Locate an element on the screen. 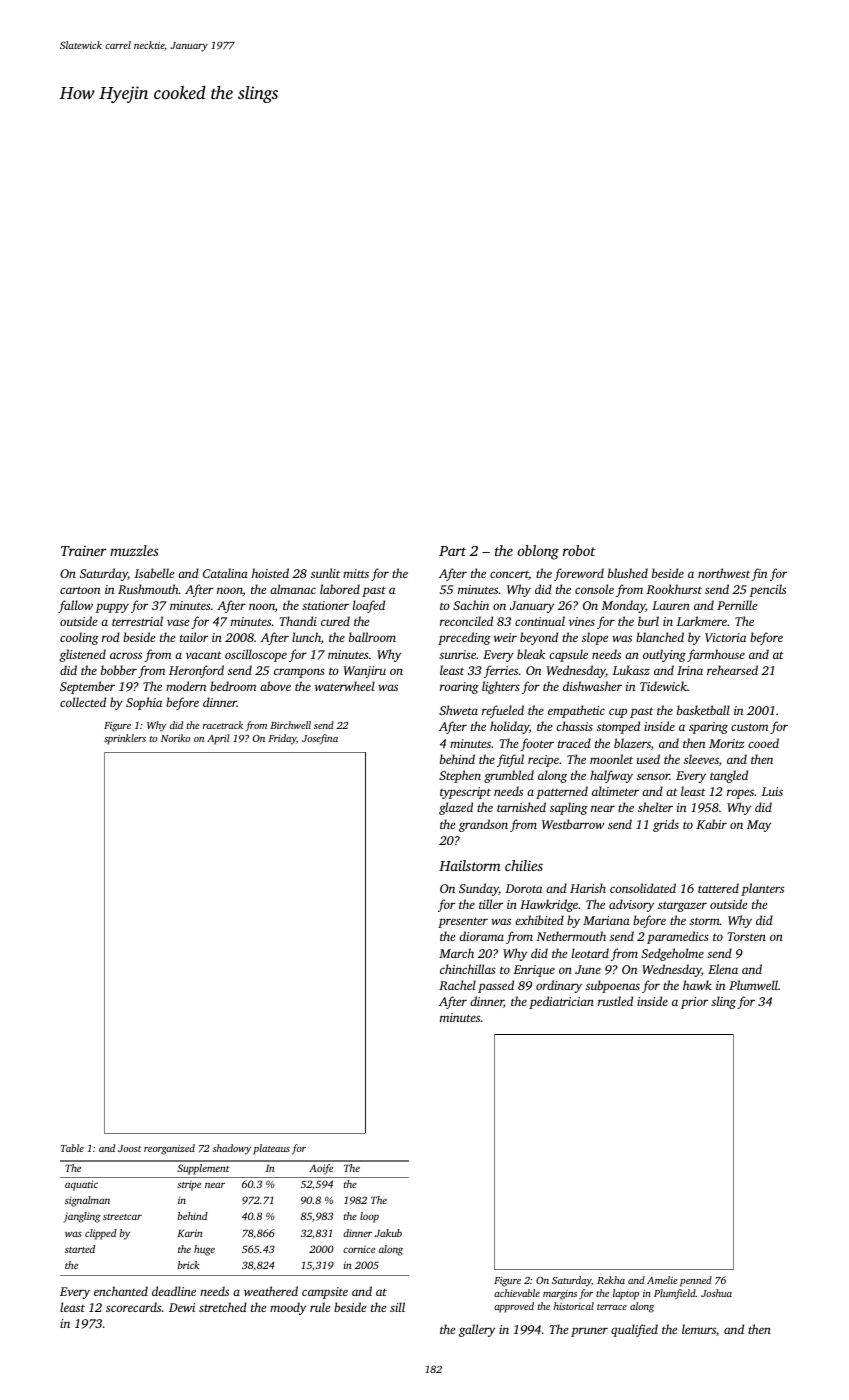  leotard is located at coordinates (590, 953).
